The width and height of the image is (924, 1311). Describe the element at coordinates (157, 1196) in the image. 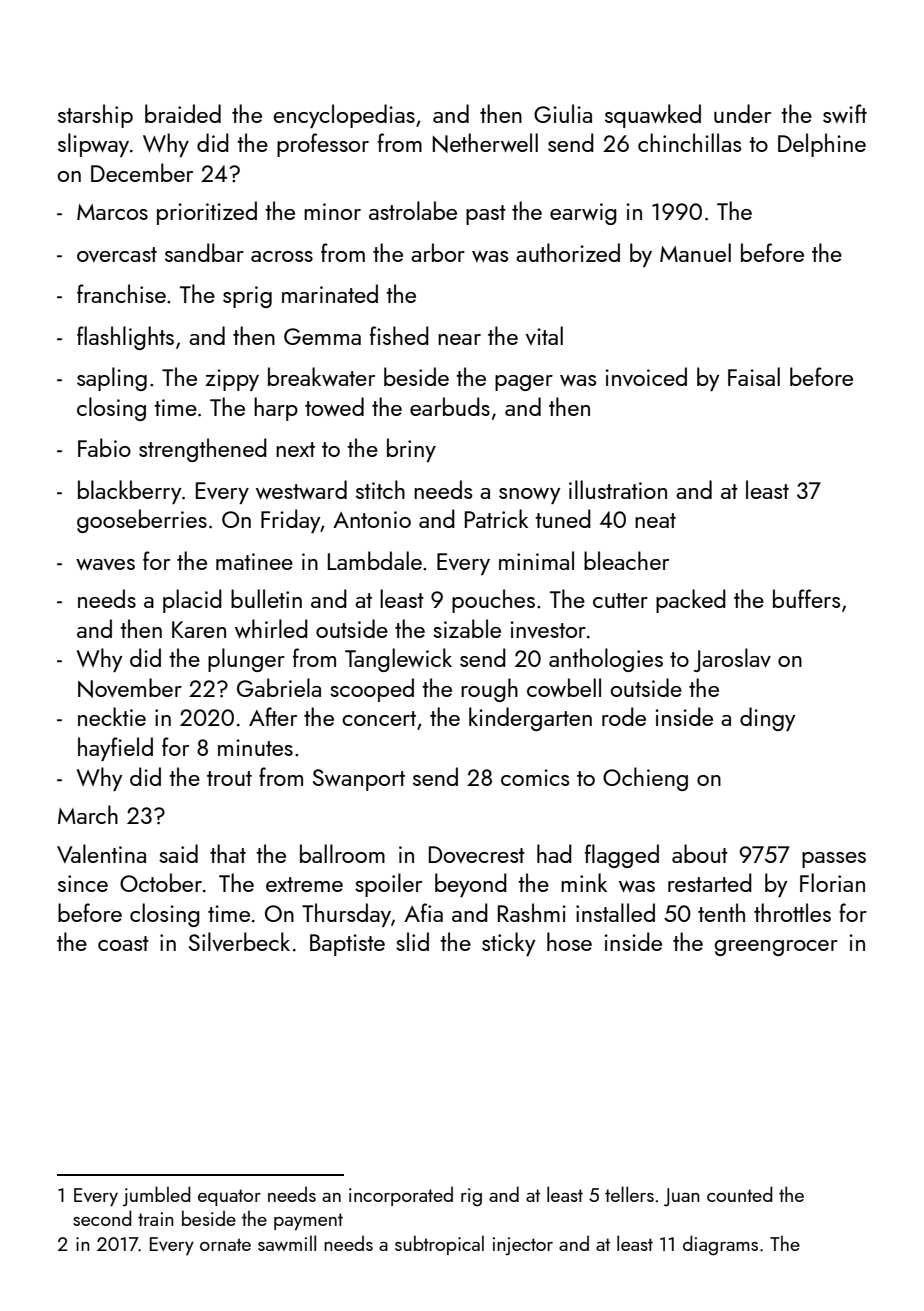

I see `jumbled` at that location.
